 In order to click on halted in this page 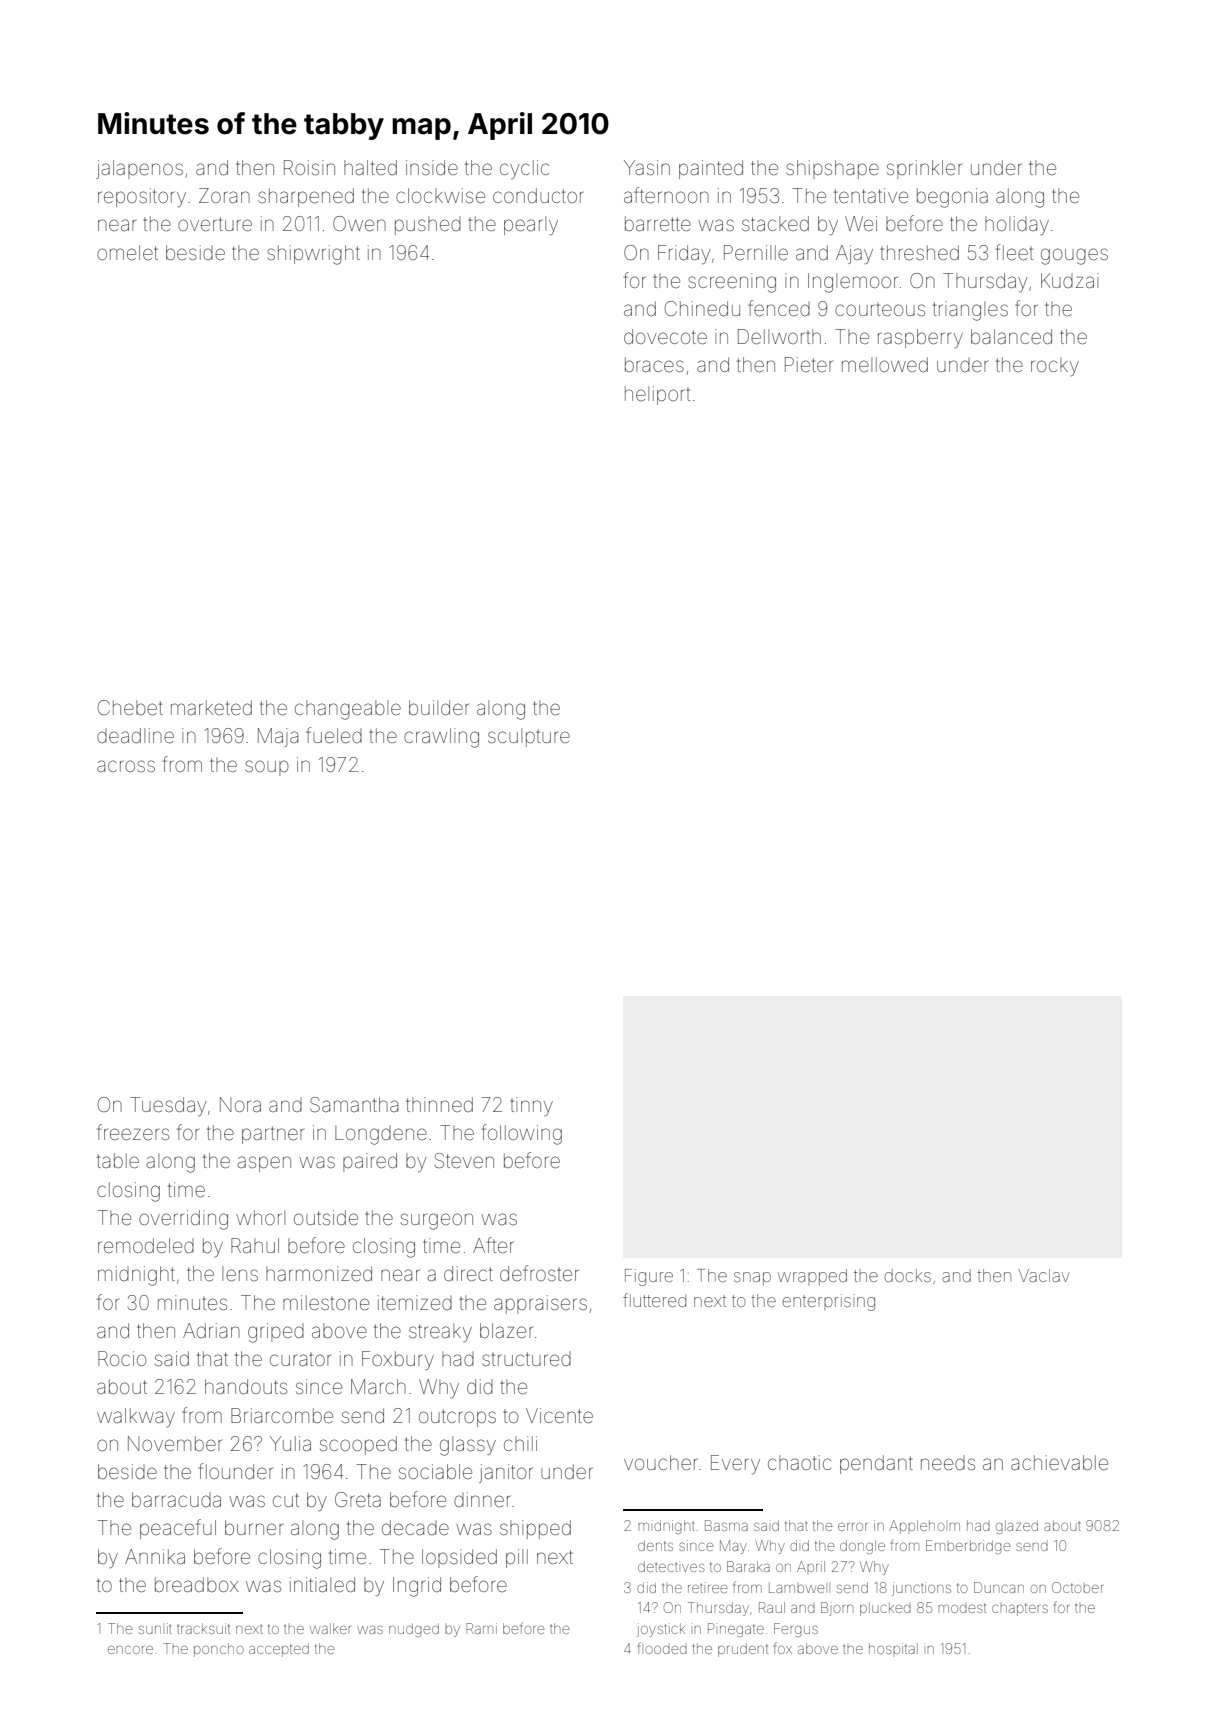, I will do `click(370, 167)`.
